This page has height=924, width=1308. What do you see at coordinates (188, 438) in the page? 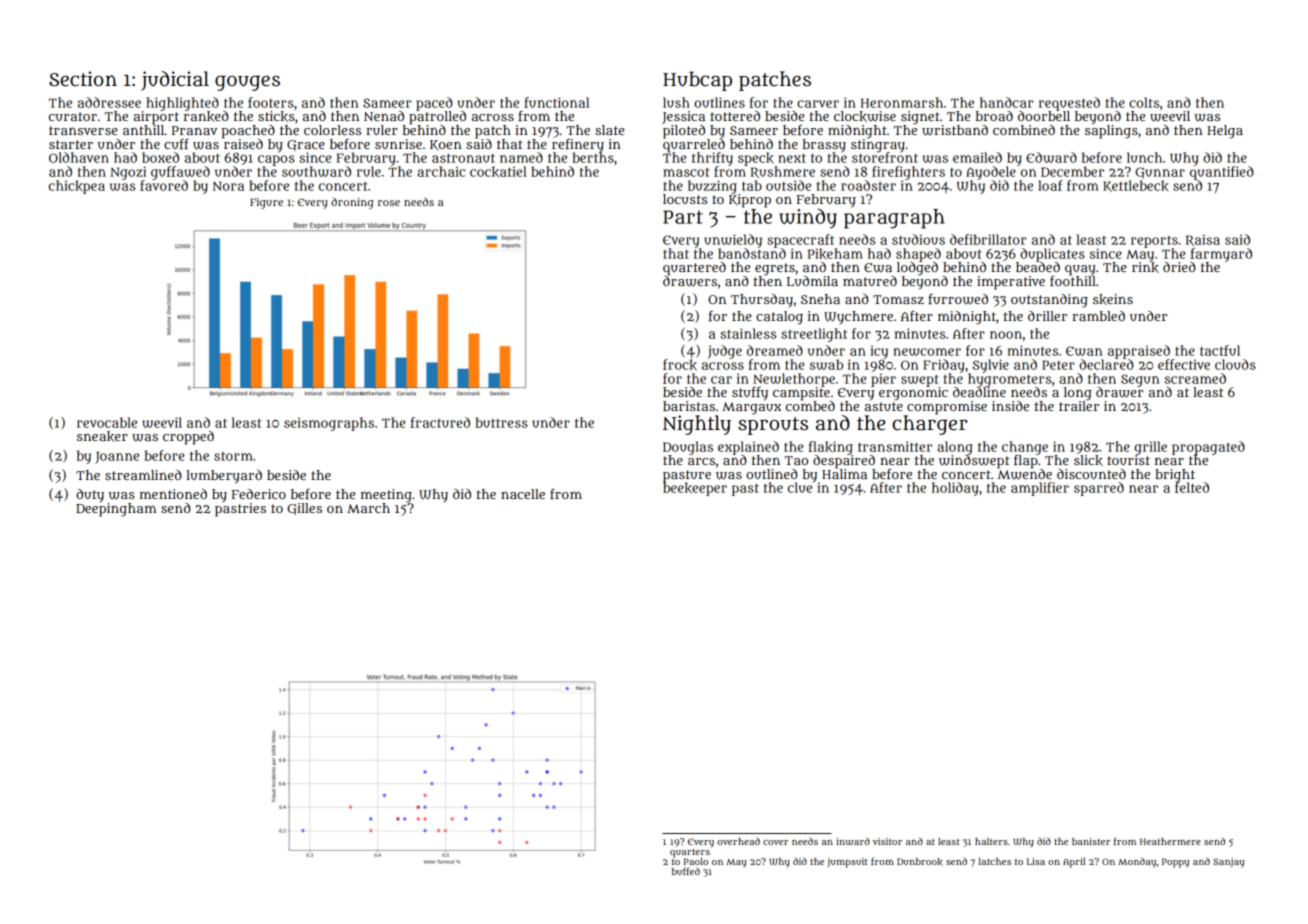
I see `cropped` at bounding box center [188, 438].
